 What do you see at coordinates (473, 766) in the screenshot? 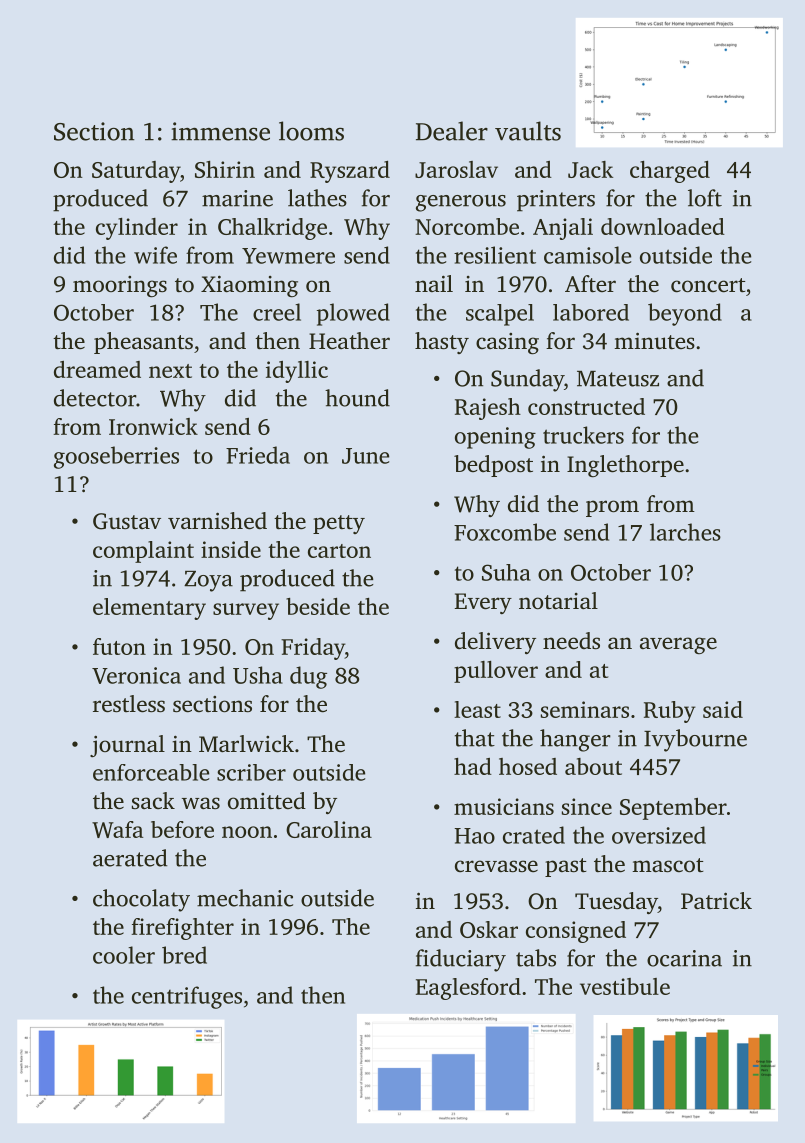
I see `had` at bounding box center [473, 766].
